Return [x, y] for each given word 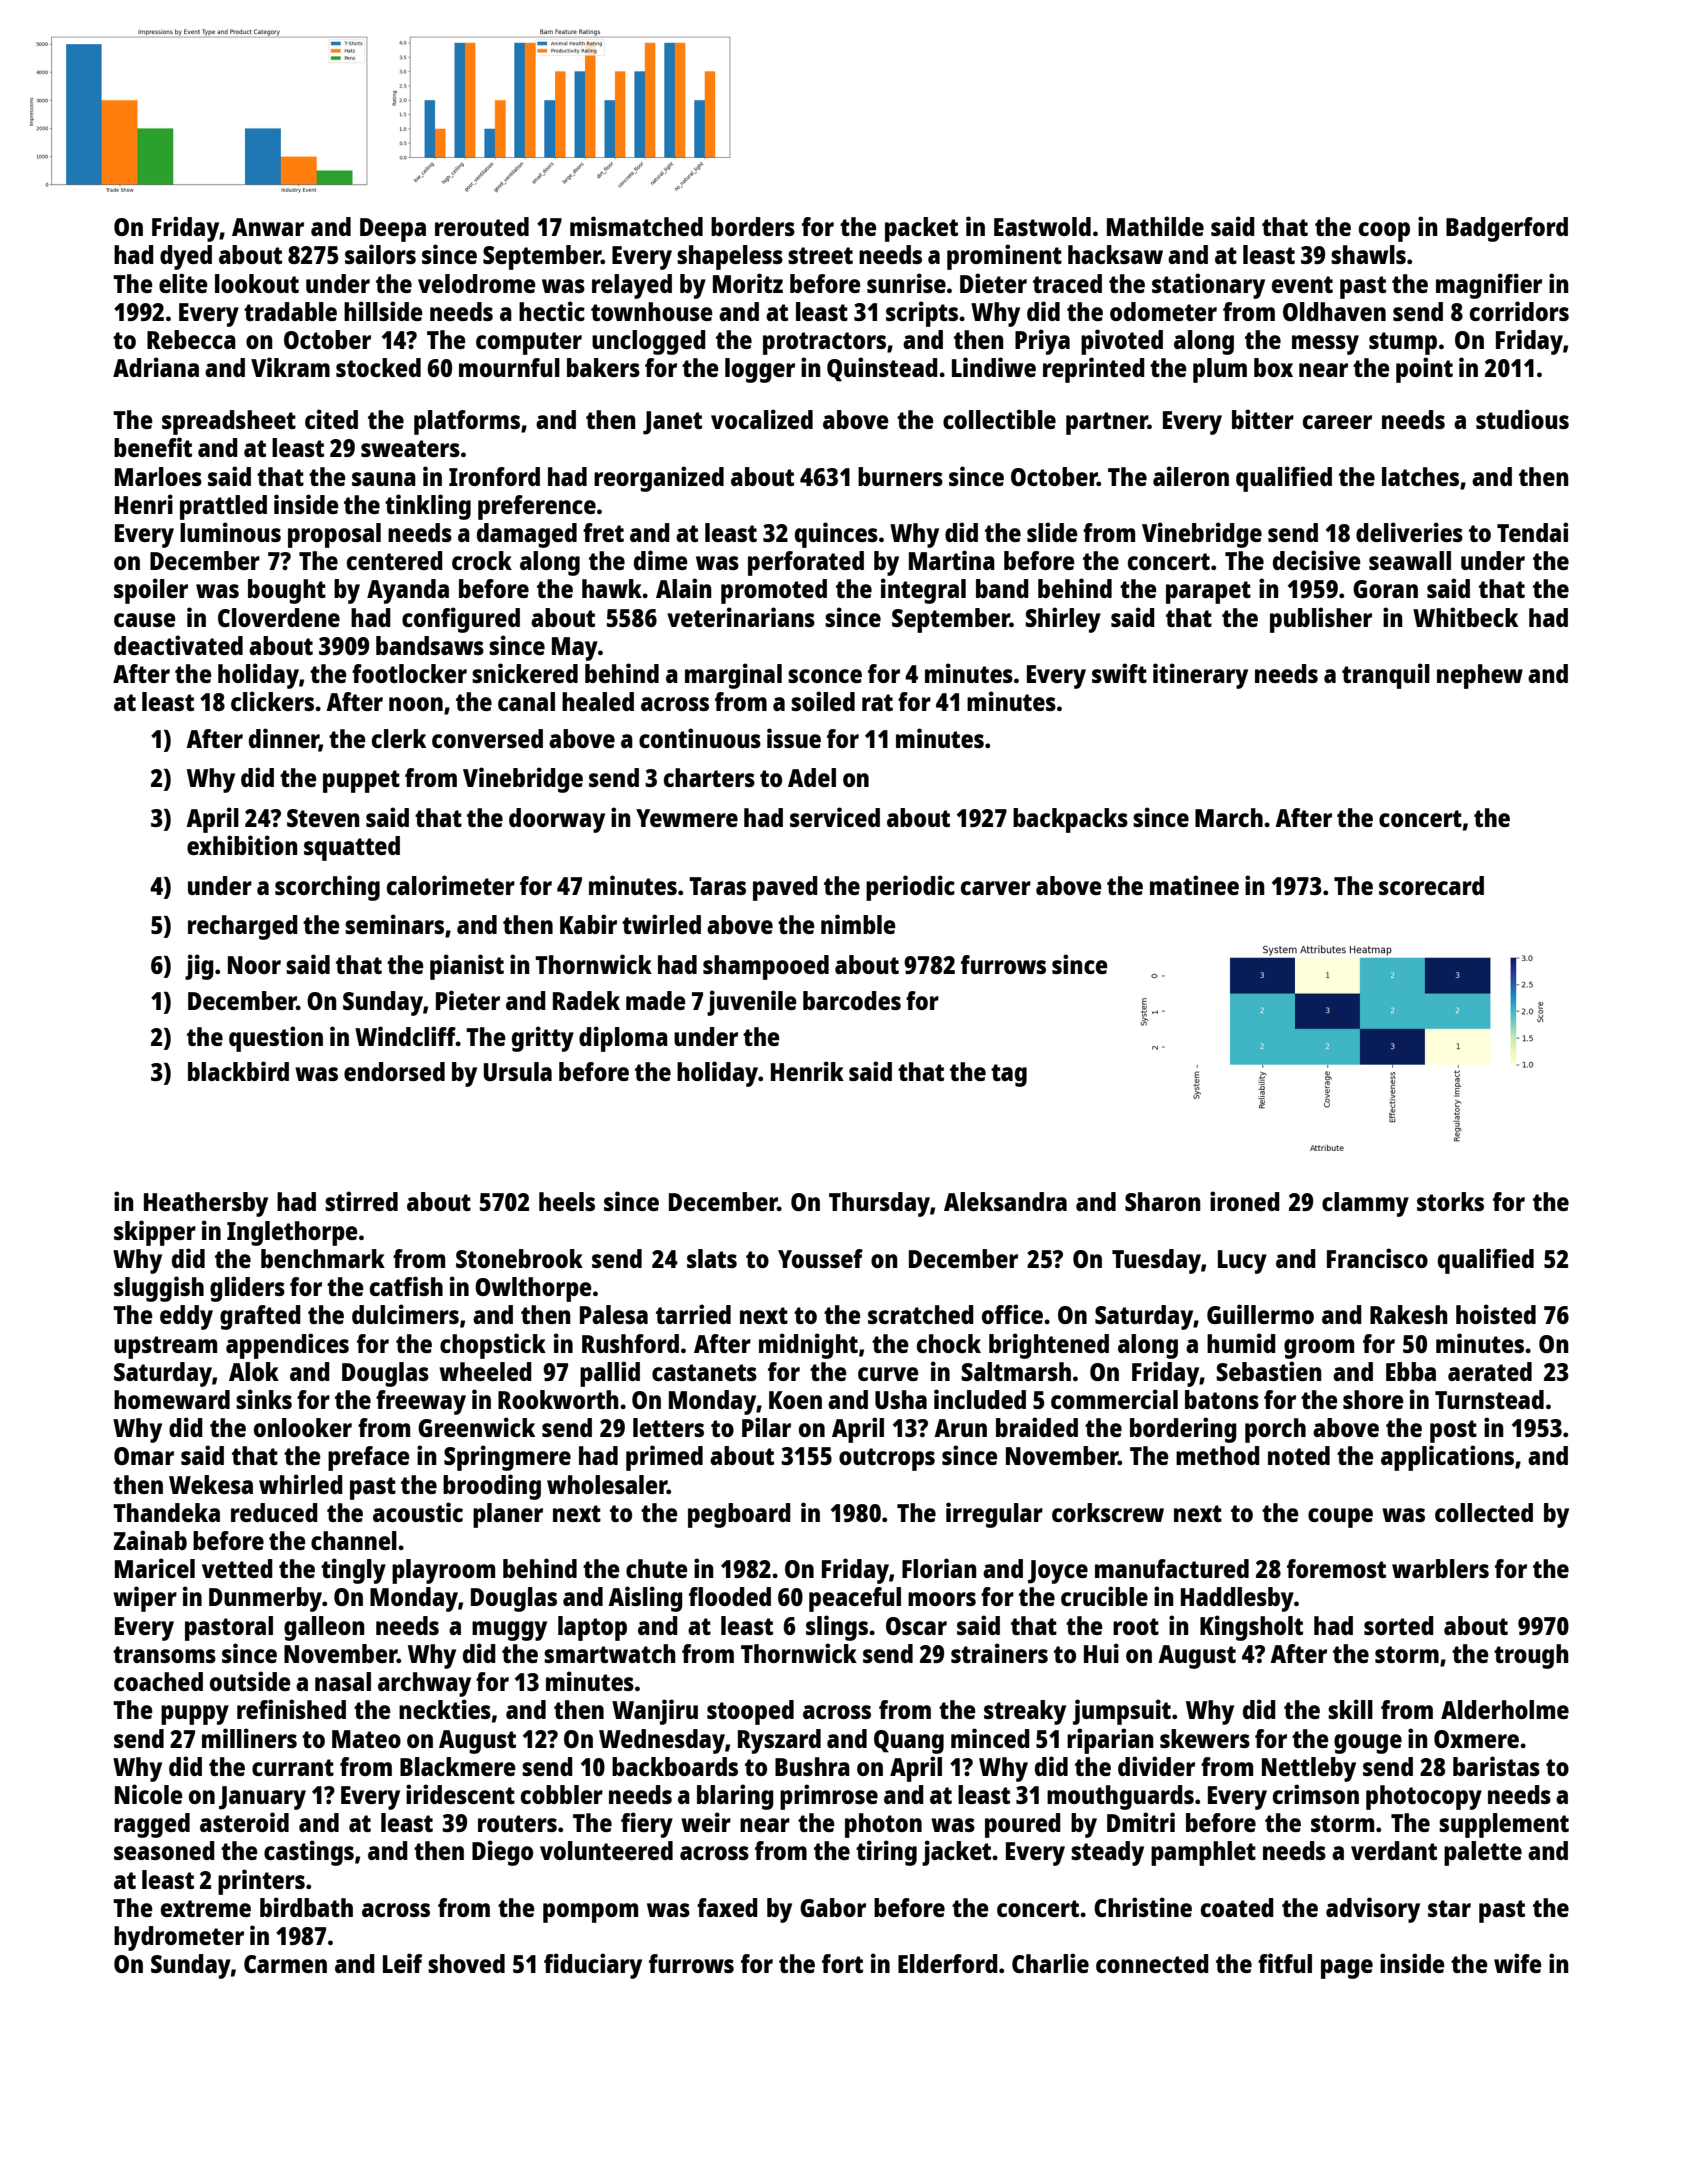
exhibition [242, 845]
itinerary [1200, 676]
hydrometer [179, 1938]
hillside [383, 311]
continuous [700, 738]
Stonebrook [519, 1258]
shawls [1368, 254]
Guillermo [1260, 1314]
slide [1052, 532]
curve [888, 1374]
